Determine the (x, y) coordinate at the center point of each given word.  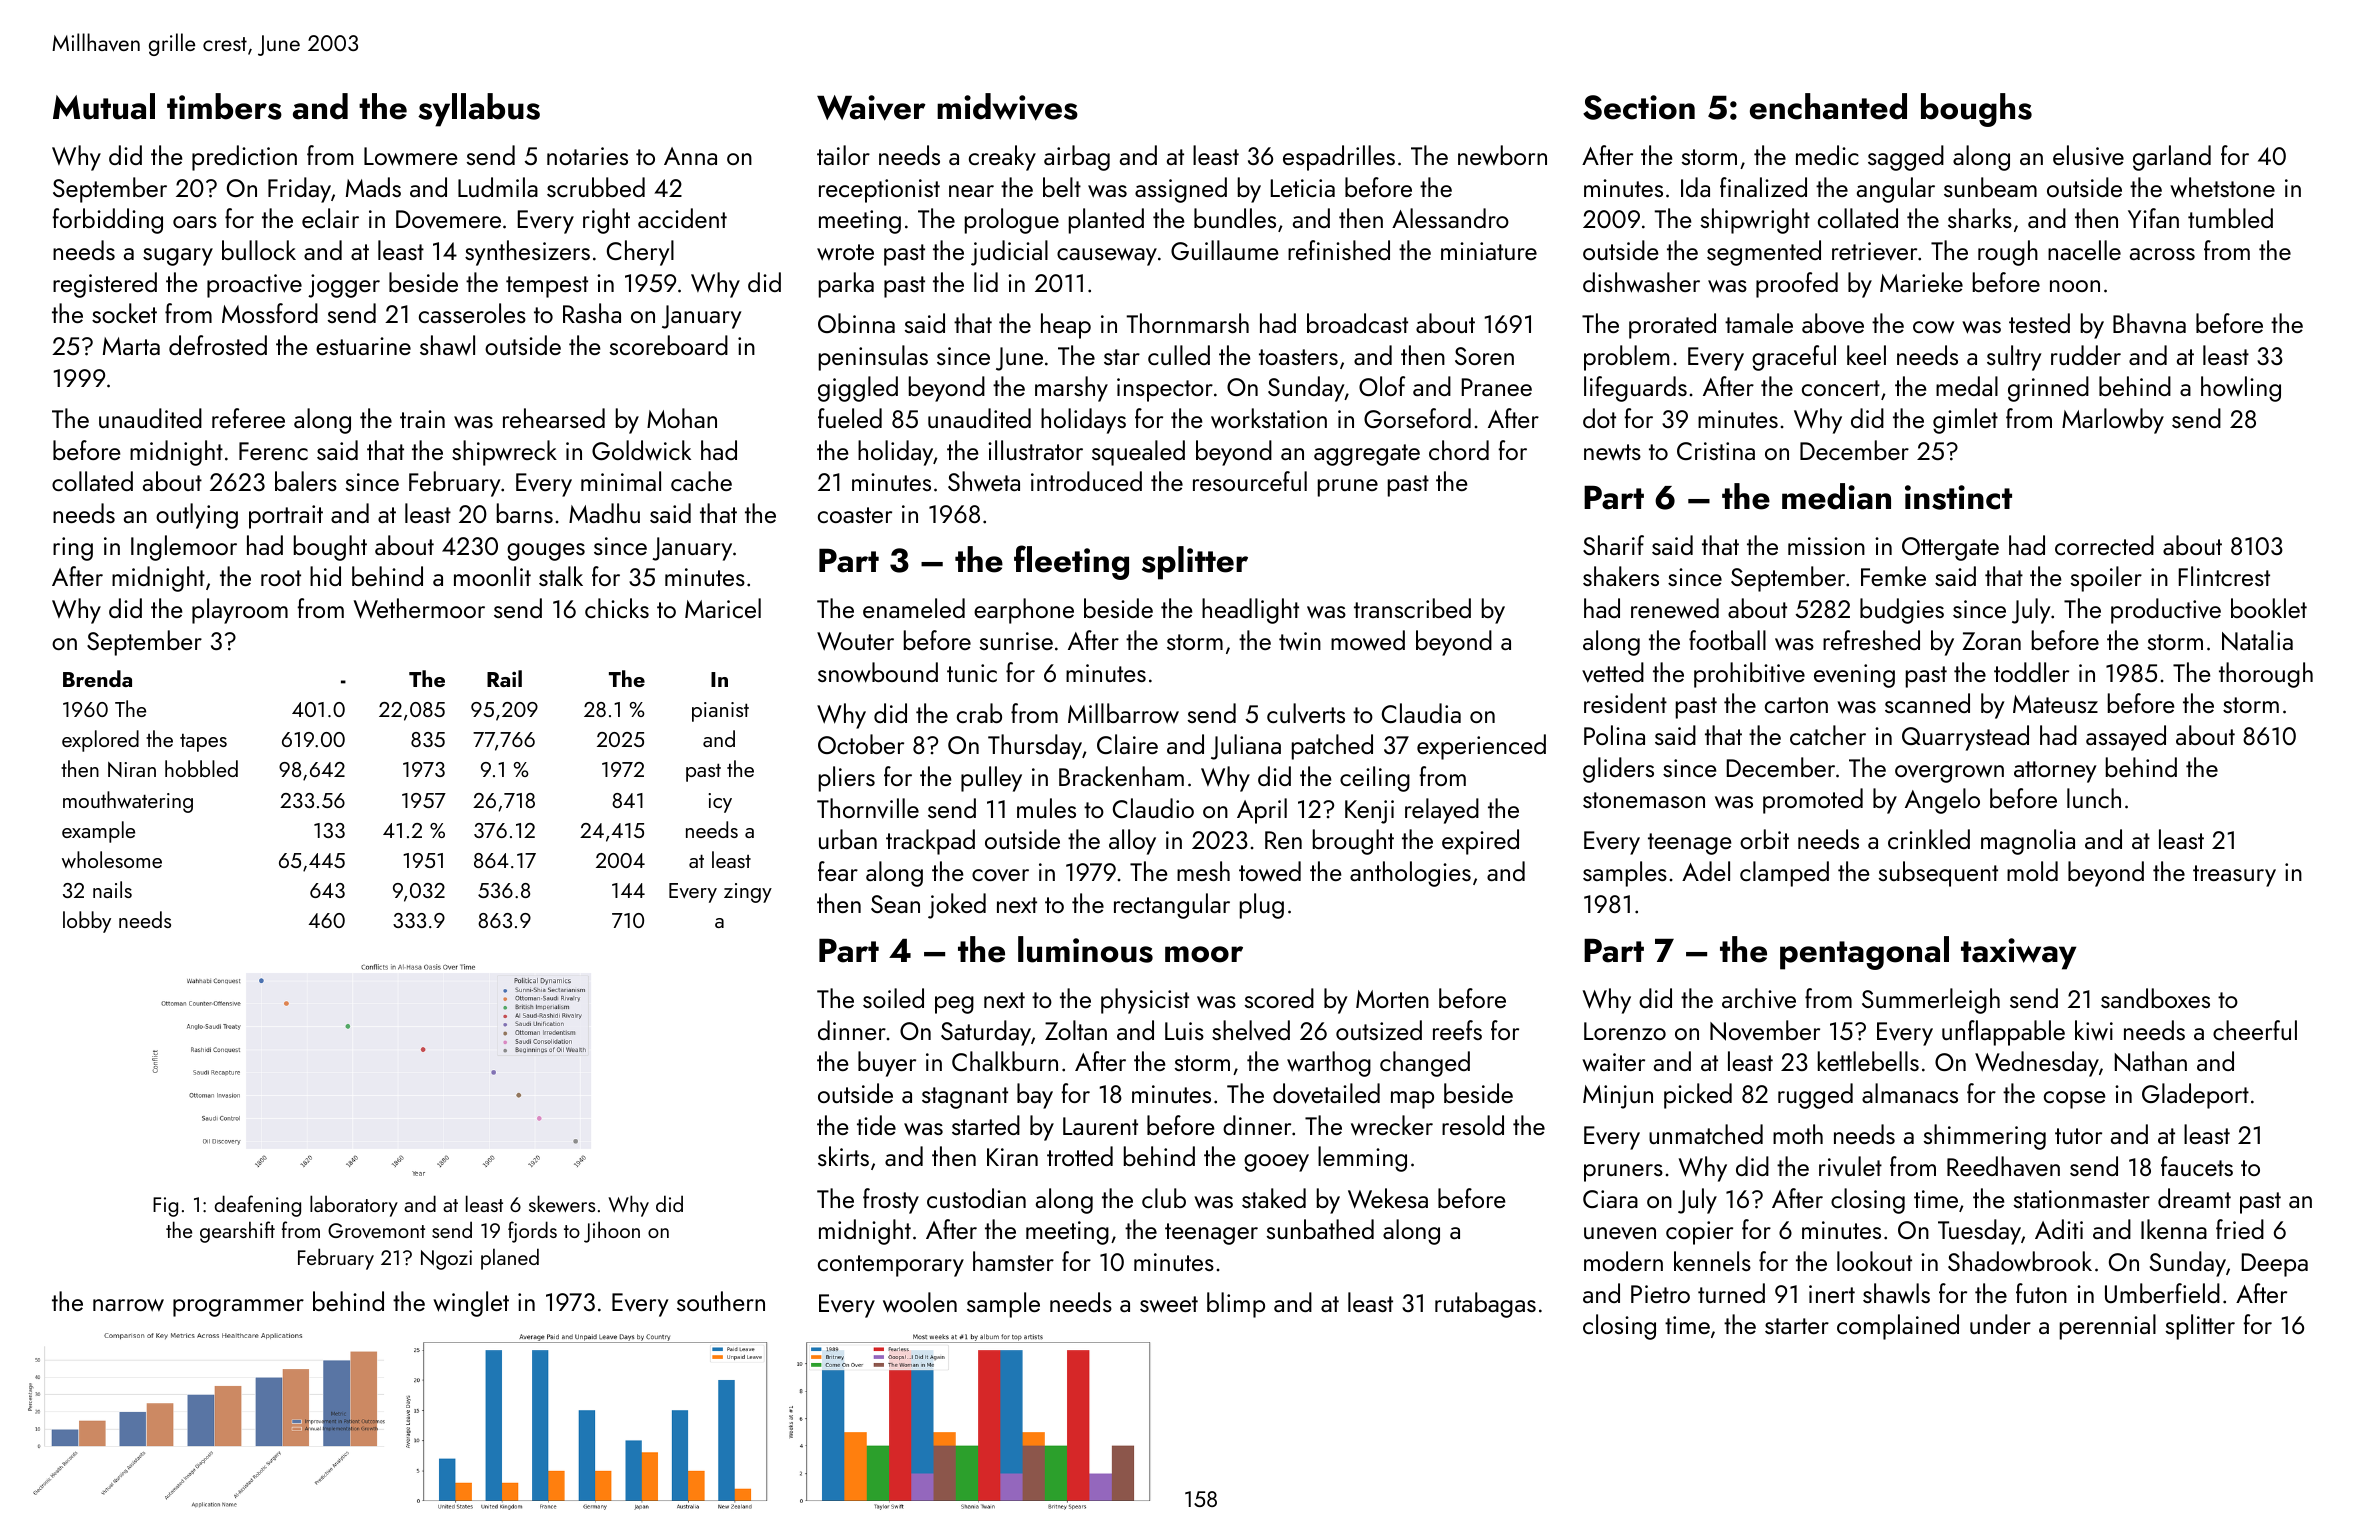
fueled (850, 418)
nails (112, 889)
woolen (920, 1302)
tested (2039, 323)
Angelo (1942, 801)
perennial (2108, 1327)
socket (124, 313)
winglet (471, 1304)
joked (957, 906)
